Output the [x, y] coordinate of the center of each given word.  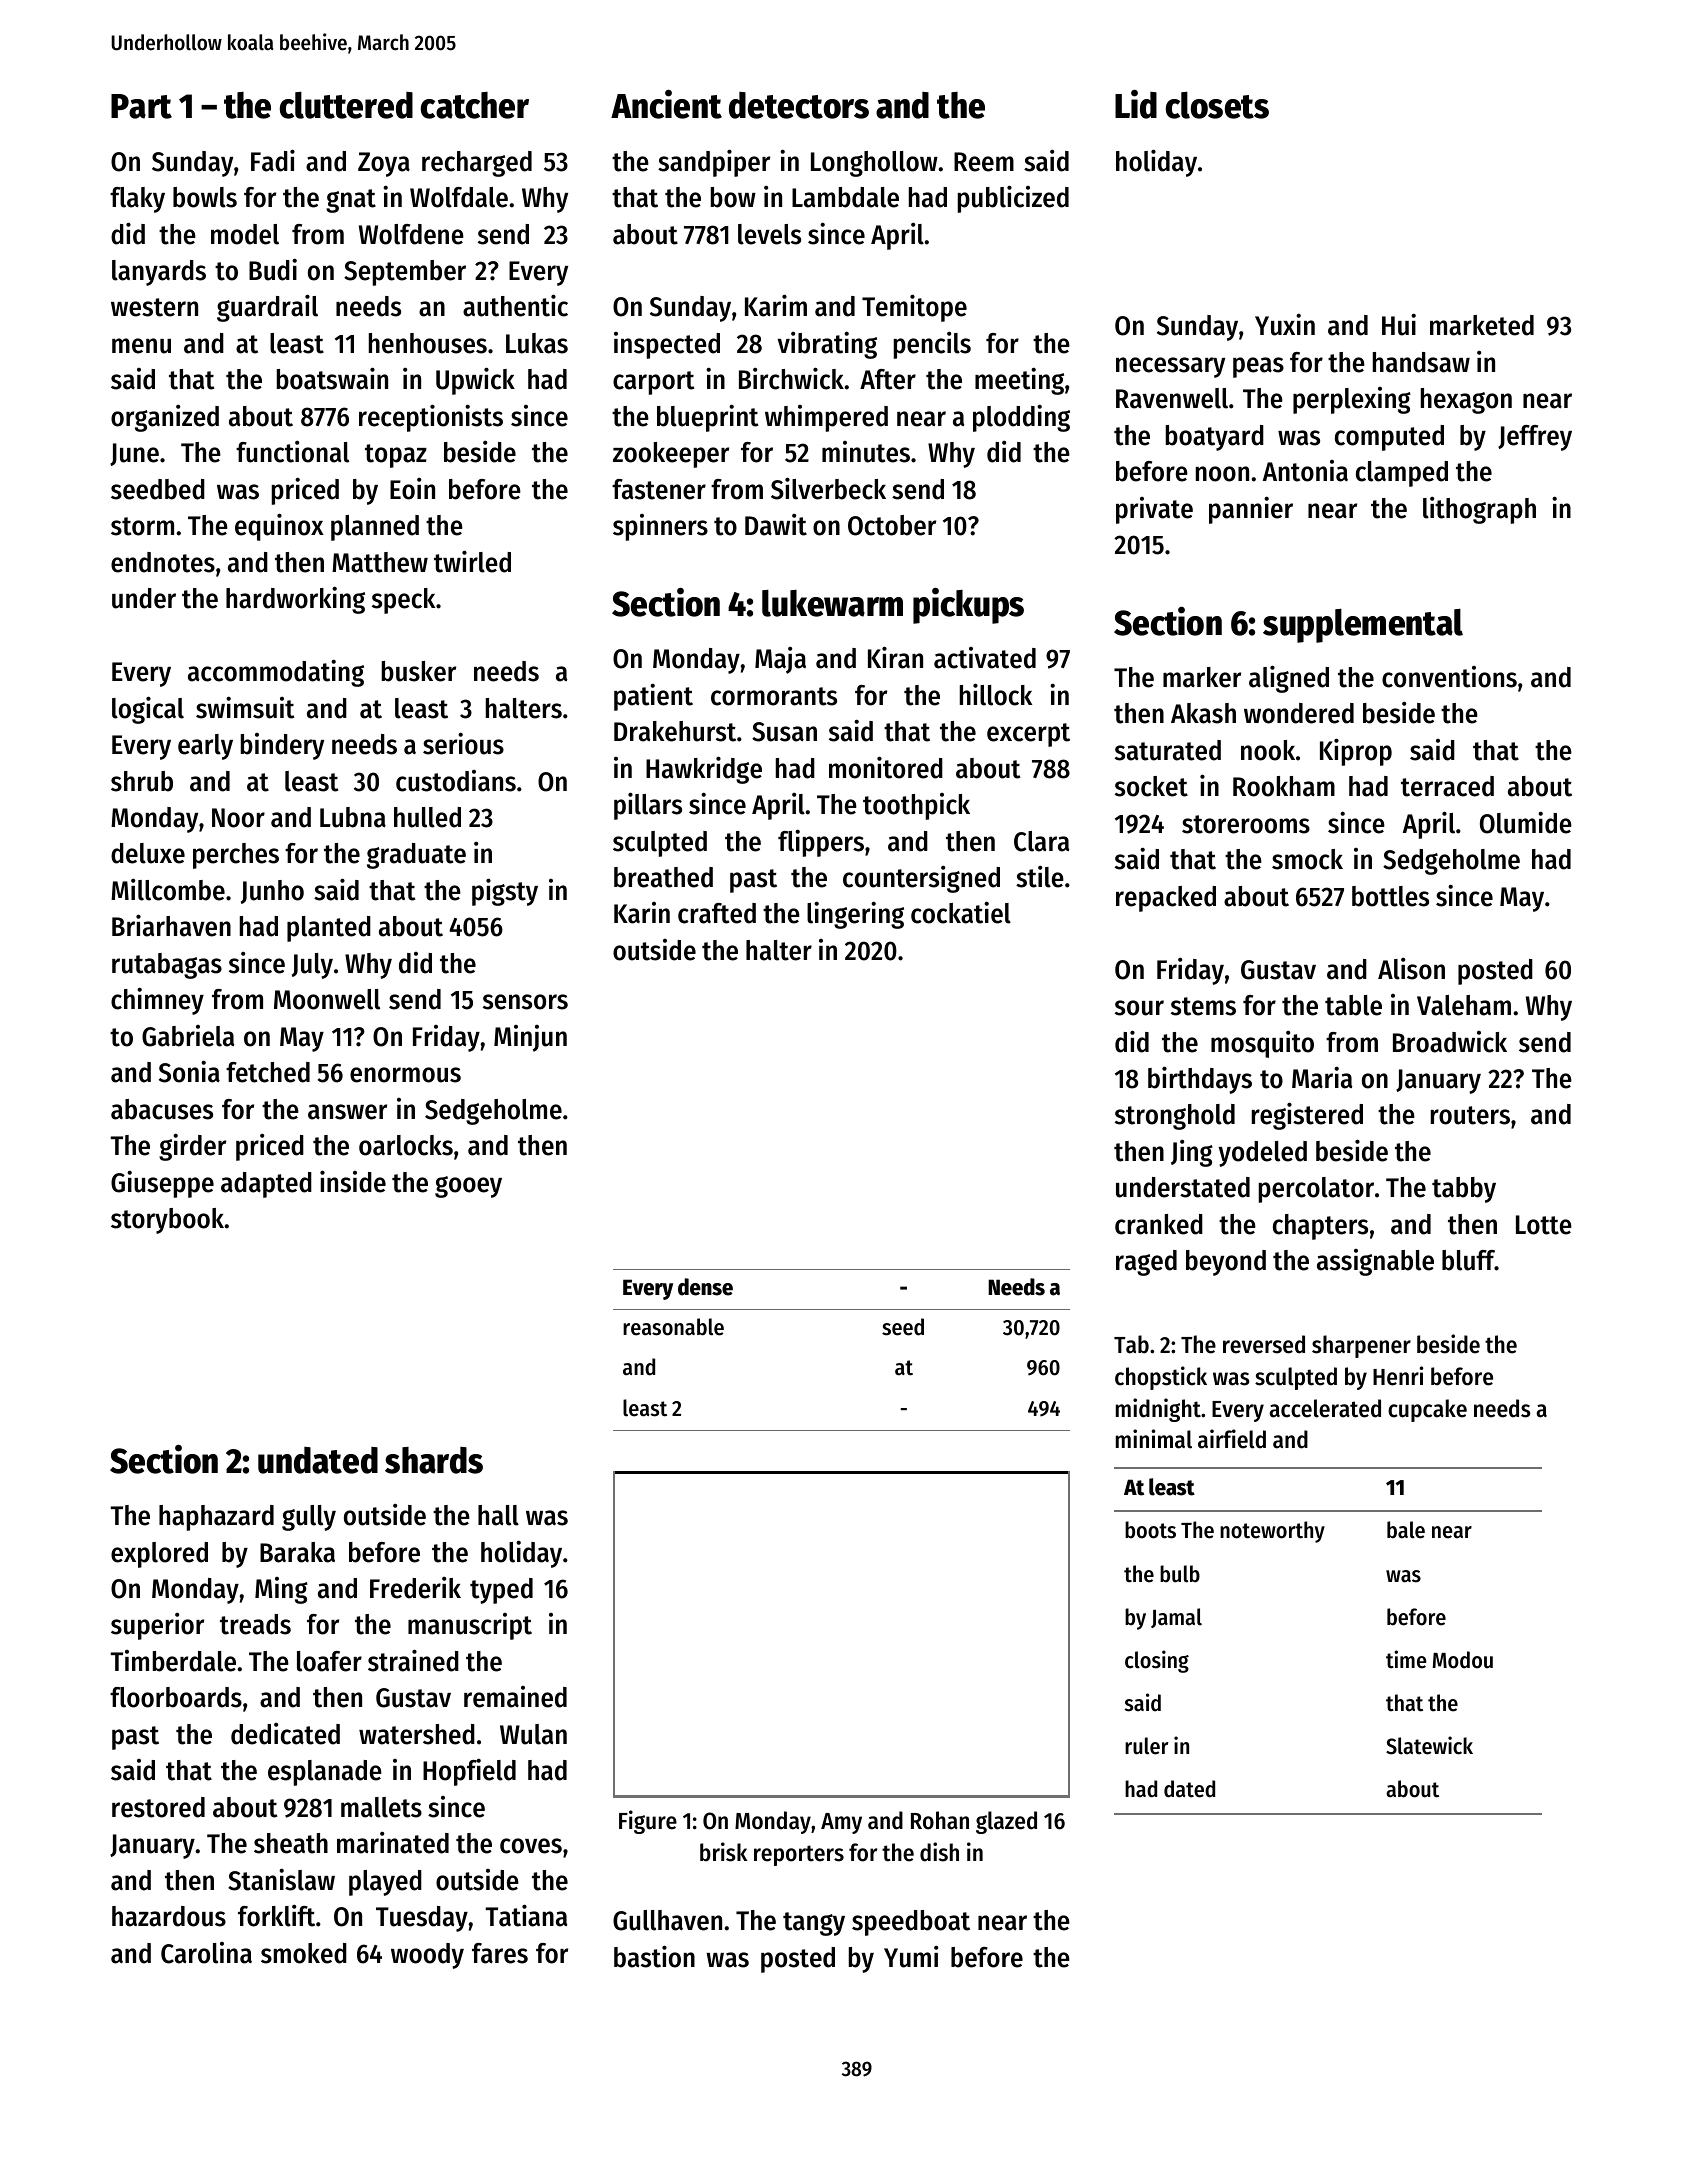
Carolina [206, 1953]
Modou [1462, 1660]
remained [515, 1697]
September [405, 273]
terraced [1447, 786]
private [1154, 510]
